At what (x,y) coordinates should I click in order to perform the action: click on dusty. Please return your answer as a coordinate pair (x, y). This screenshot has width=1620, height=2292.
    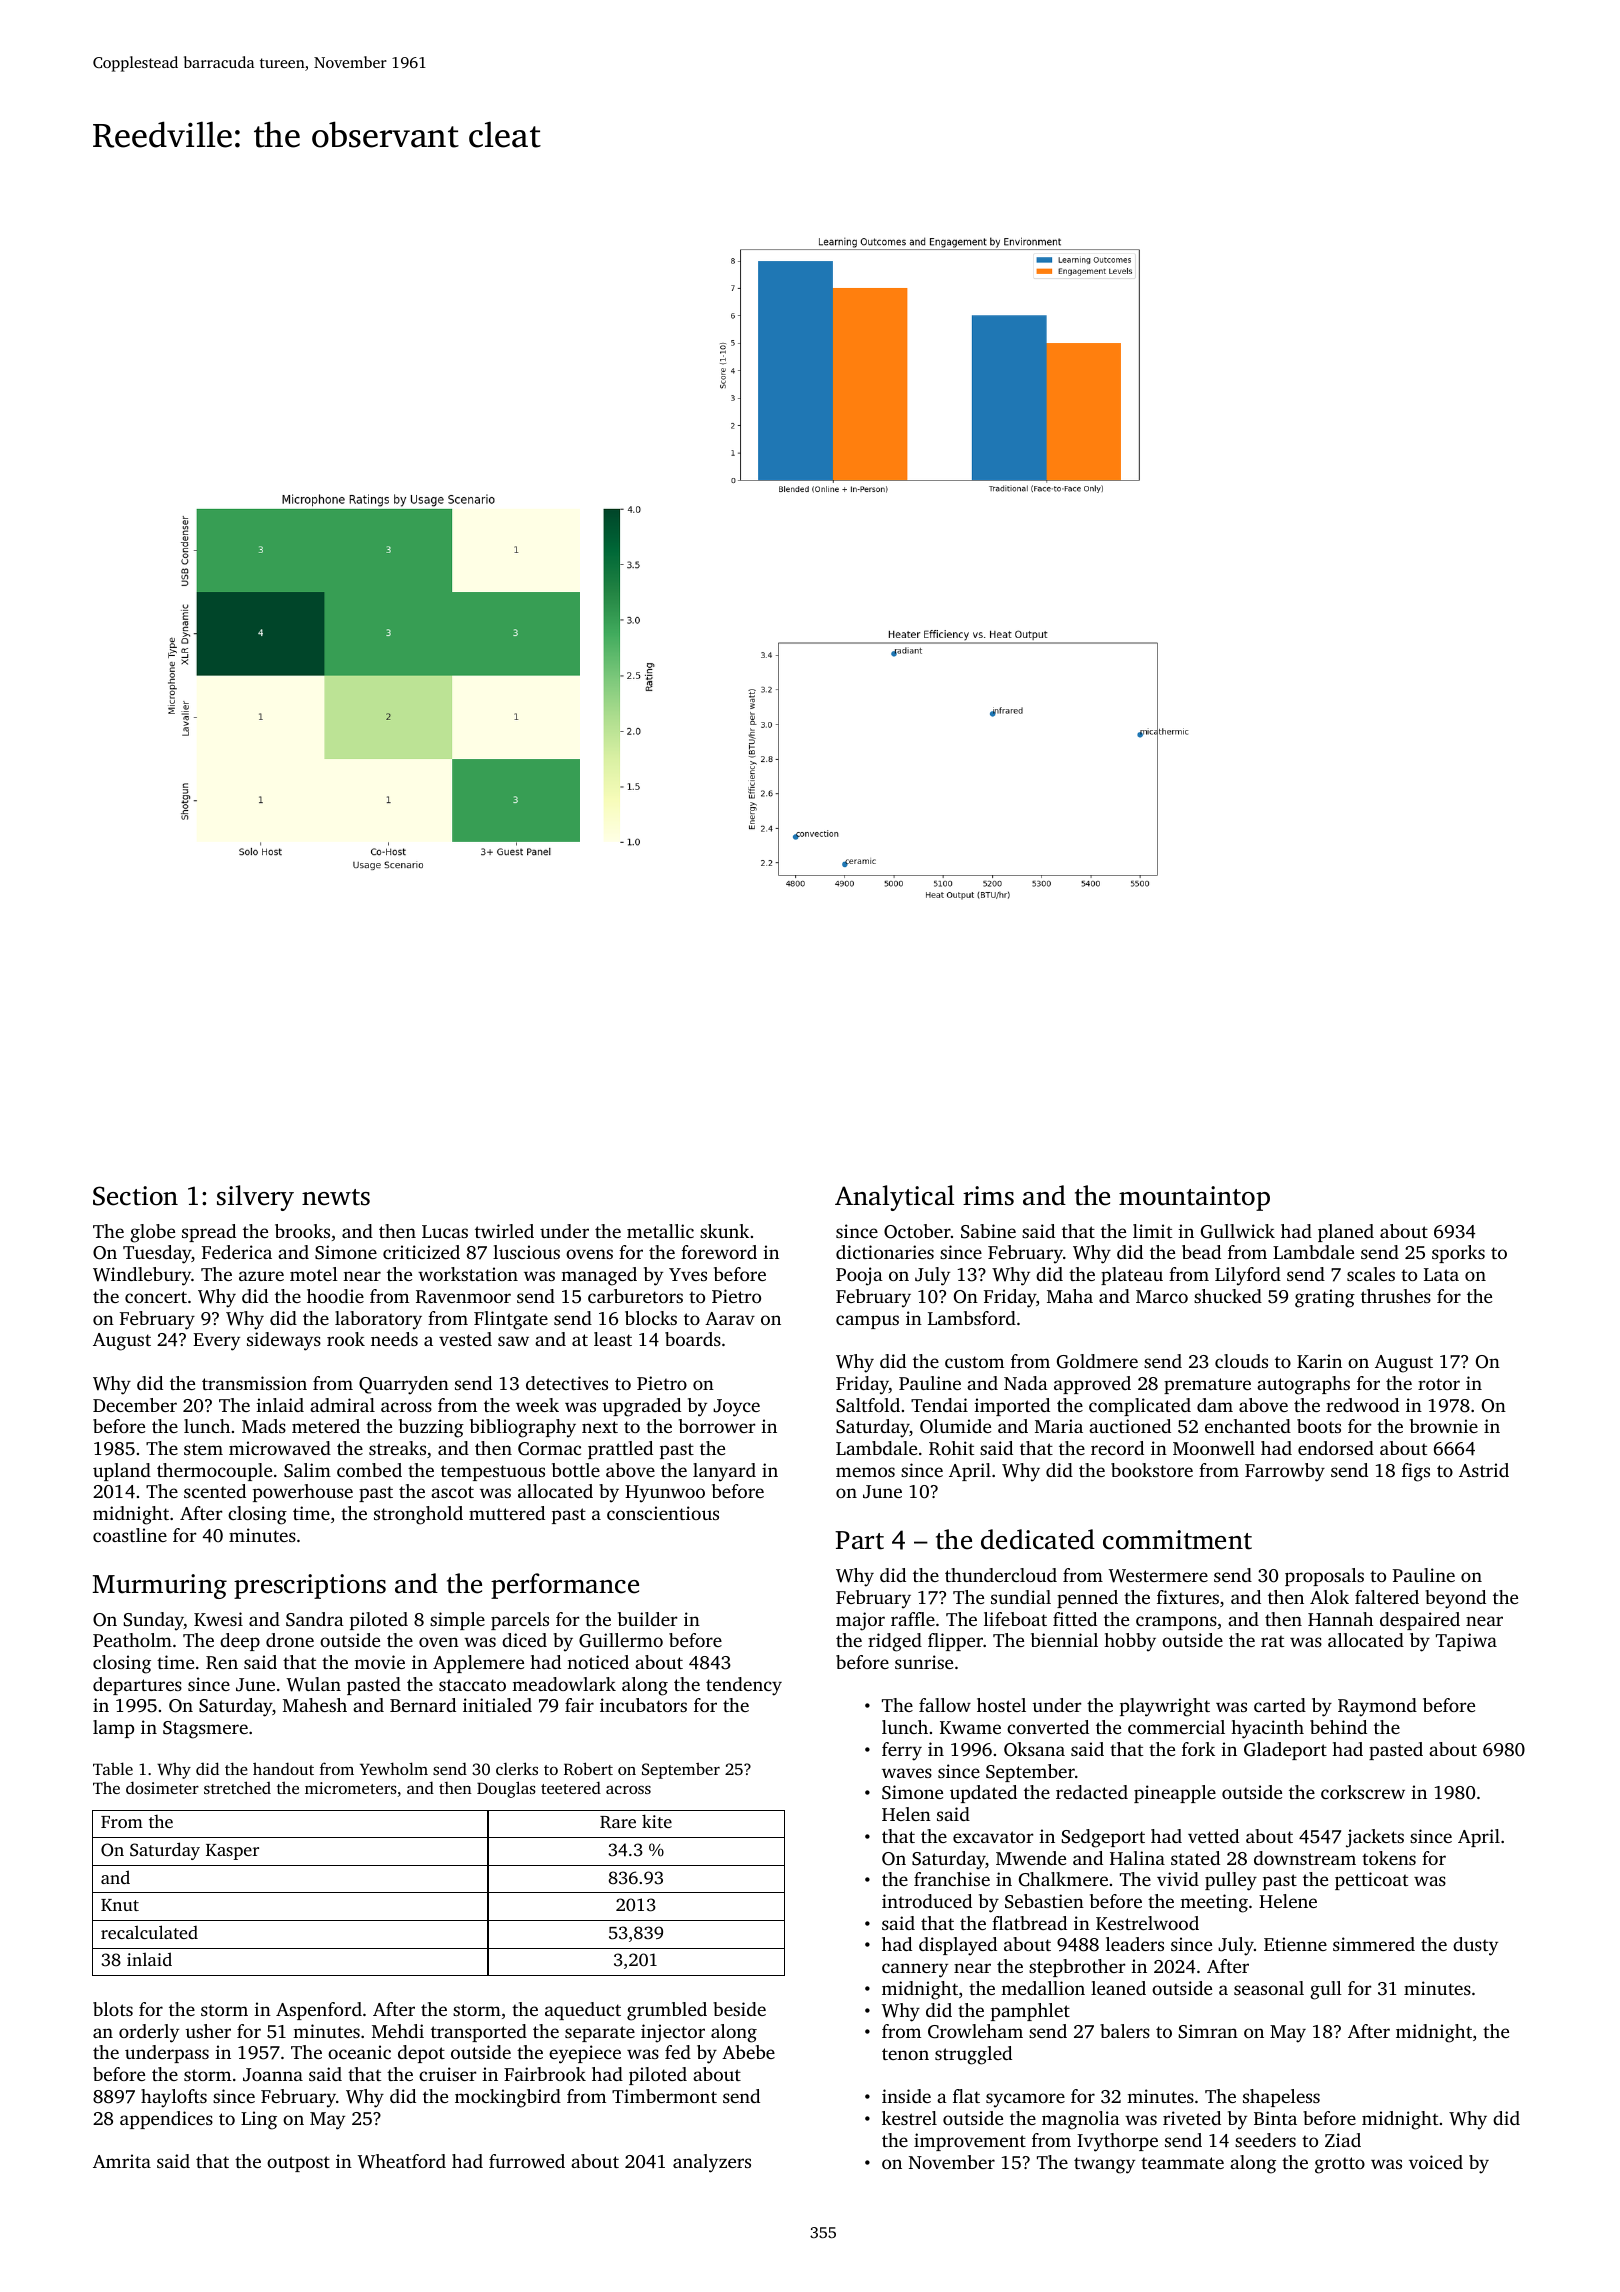
    Looking at the image, I should click on (1475, 1946).
